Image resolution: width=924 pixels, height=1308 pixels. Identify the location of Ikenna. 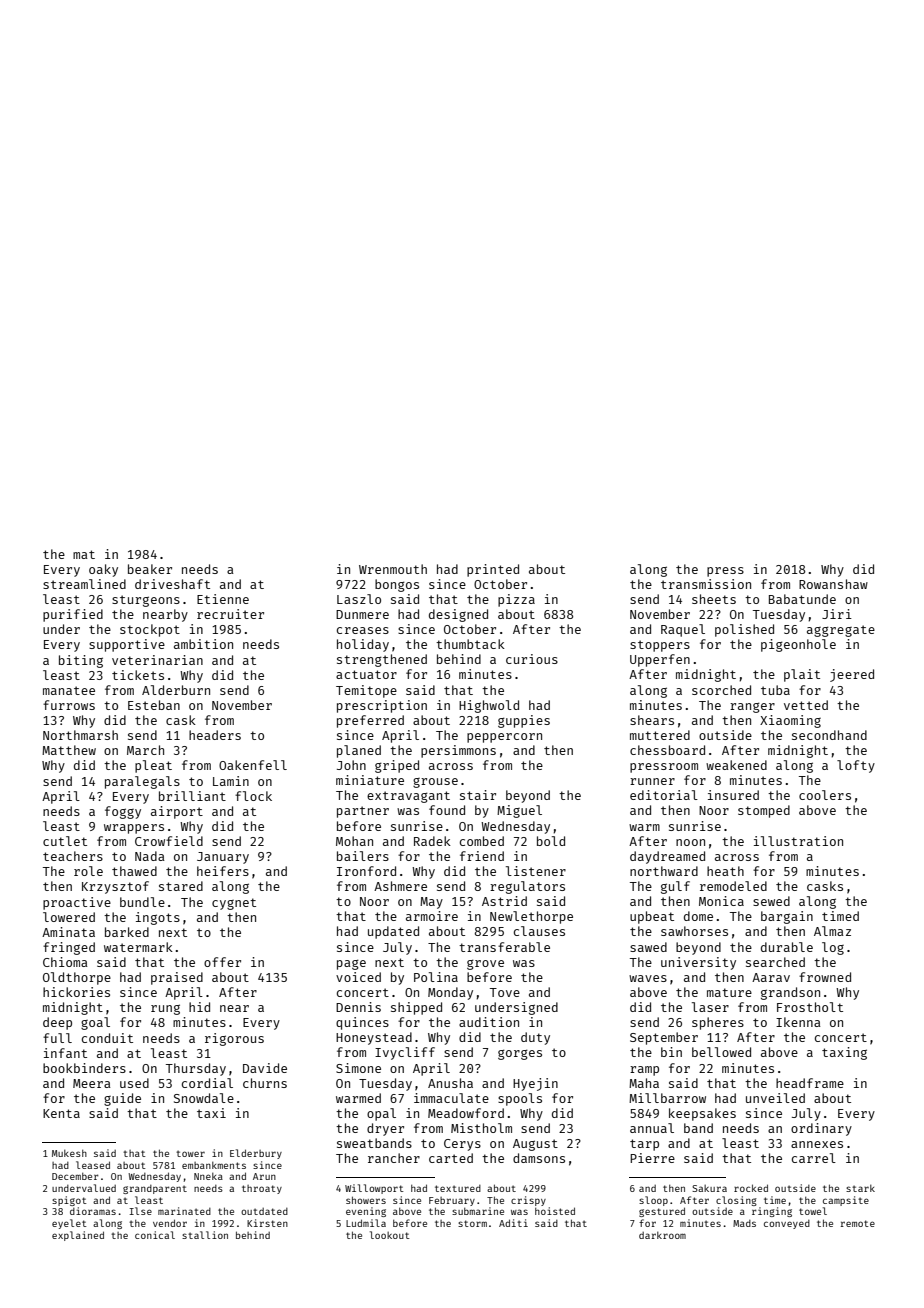
(798, 1022).
